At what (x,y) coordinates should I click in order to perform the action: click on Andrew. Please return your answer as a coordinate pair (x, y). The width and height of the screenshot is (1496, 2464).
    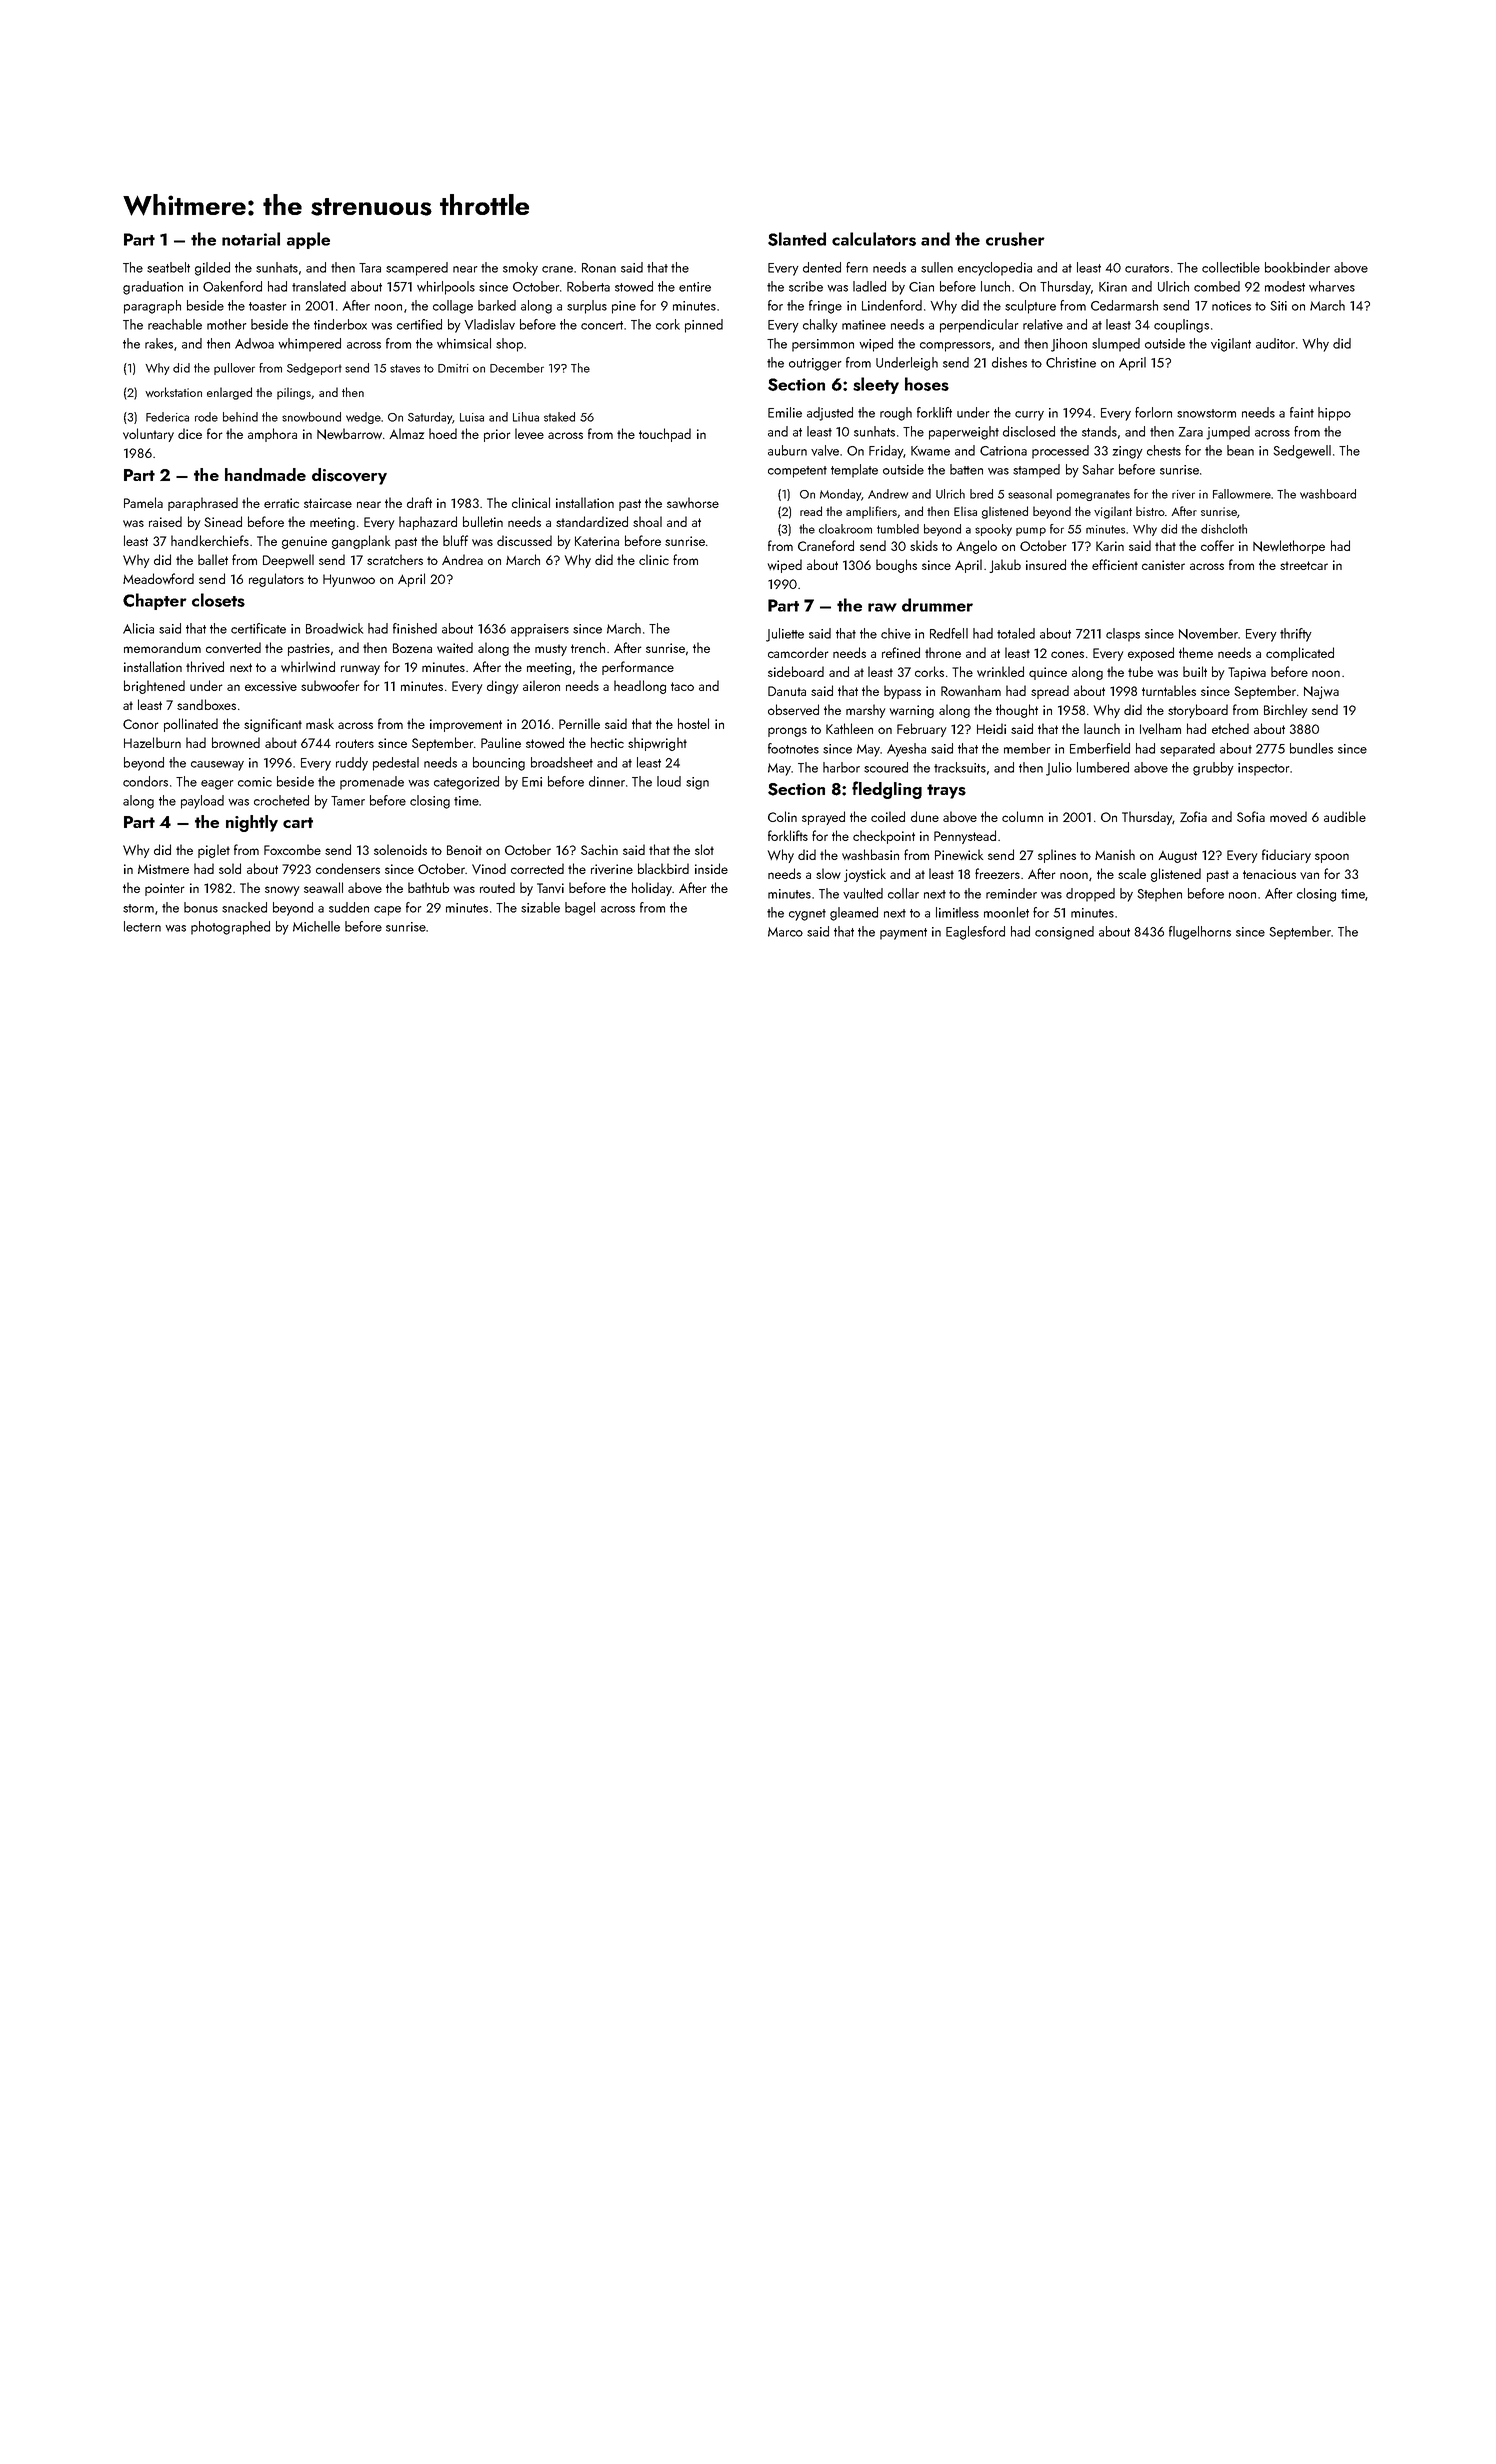
    Looking at the image, I should click on (888, 494).
